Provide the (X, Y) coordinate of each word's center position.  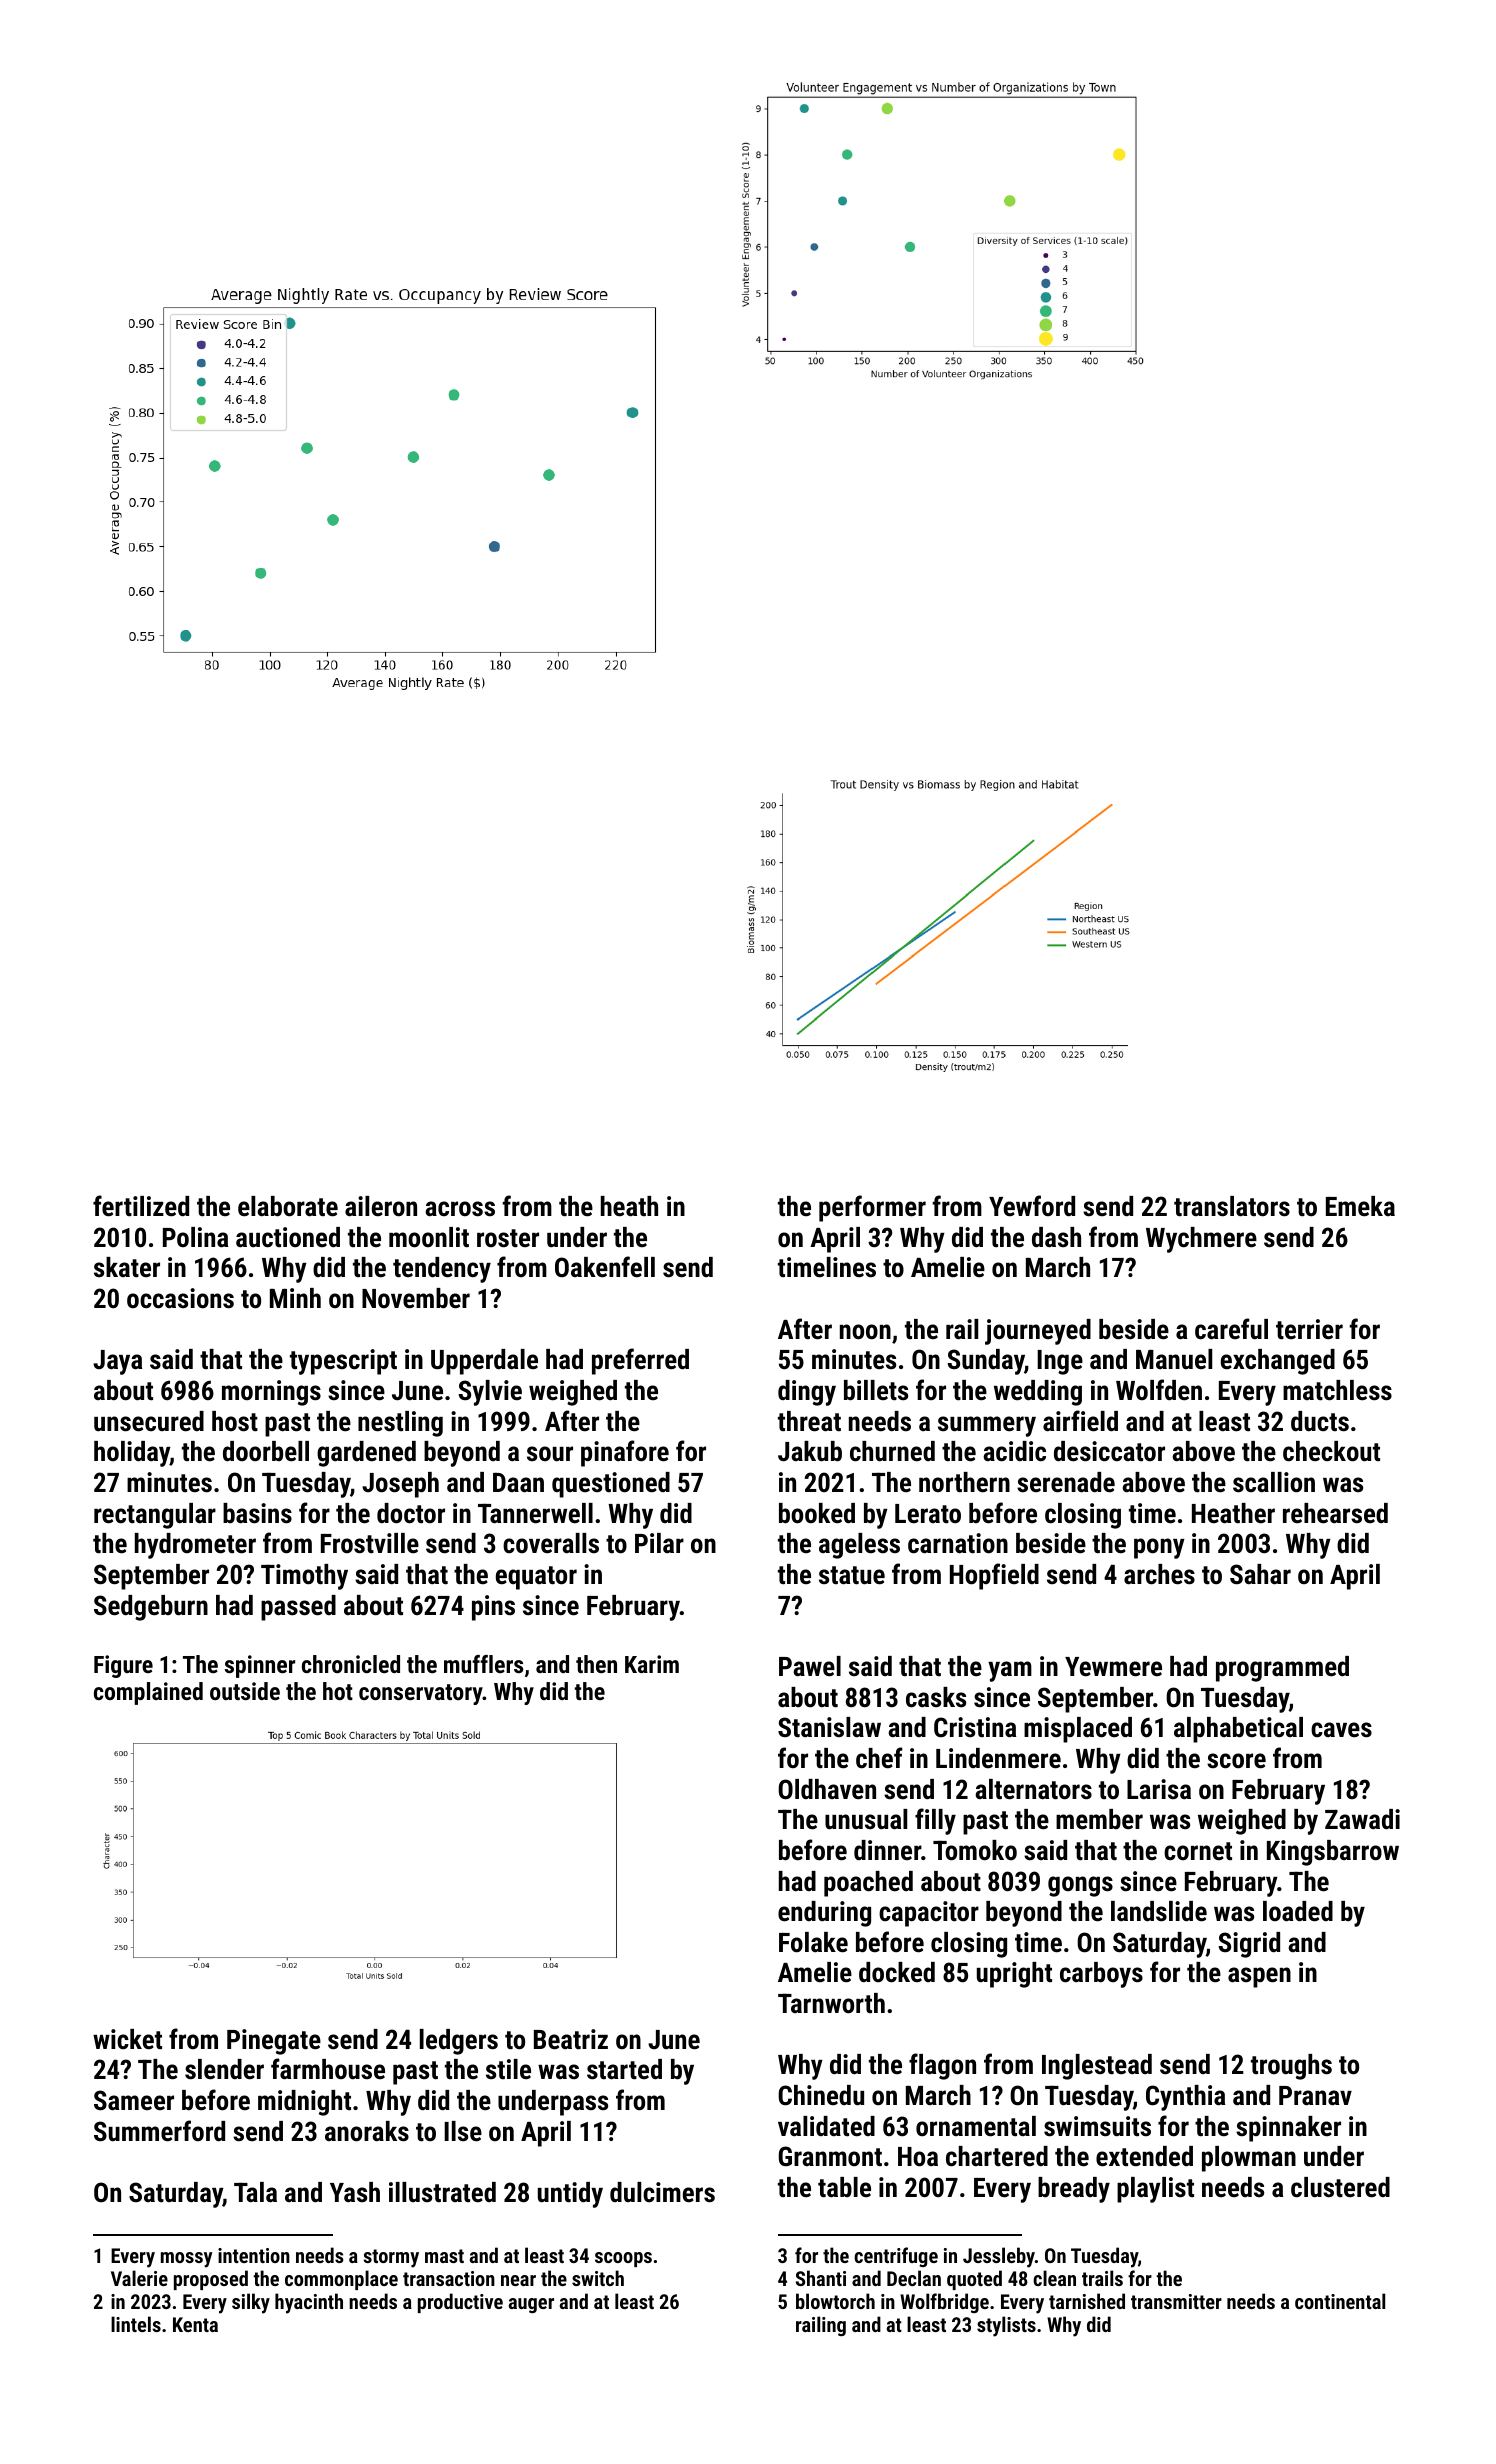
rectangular (155, 1516)
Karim (652, 1664)
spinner (260, 1666)
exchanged (1278, 1362)
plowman (1249, 2159)
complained (148, 1693)
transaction (449, 2278)
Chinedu (821, 2095)
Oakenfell (605, 1267)
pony (1159, 1548)
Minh (295, 1298)
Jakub (810, 1451)
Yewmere (1113, 1667)
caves (1341, 1730)
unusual (866, 1819)
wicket (127, 2039)
